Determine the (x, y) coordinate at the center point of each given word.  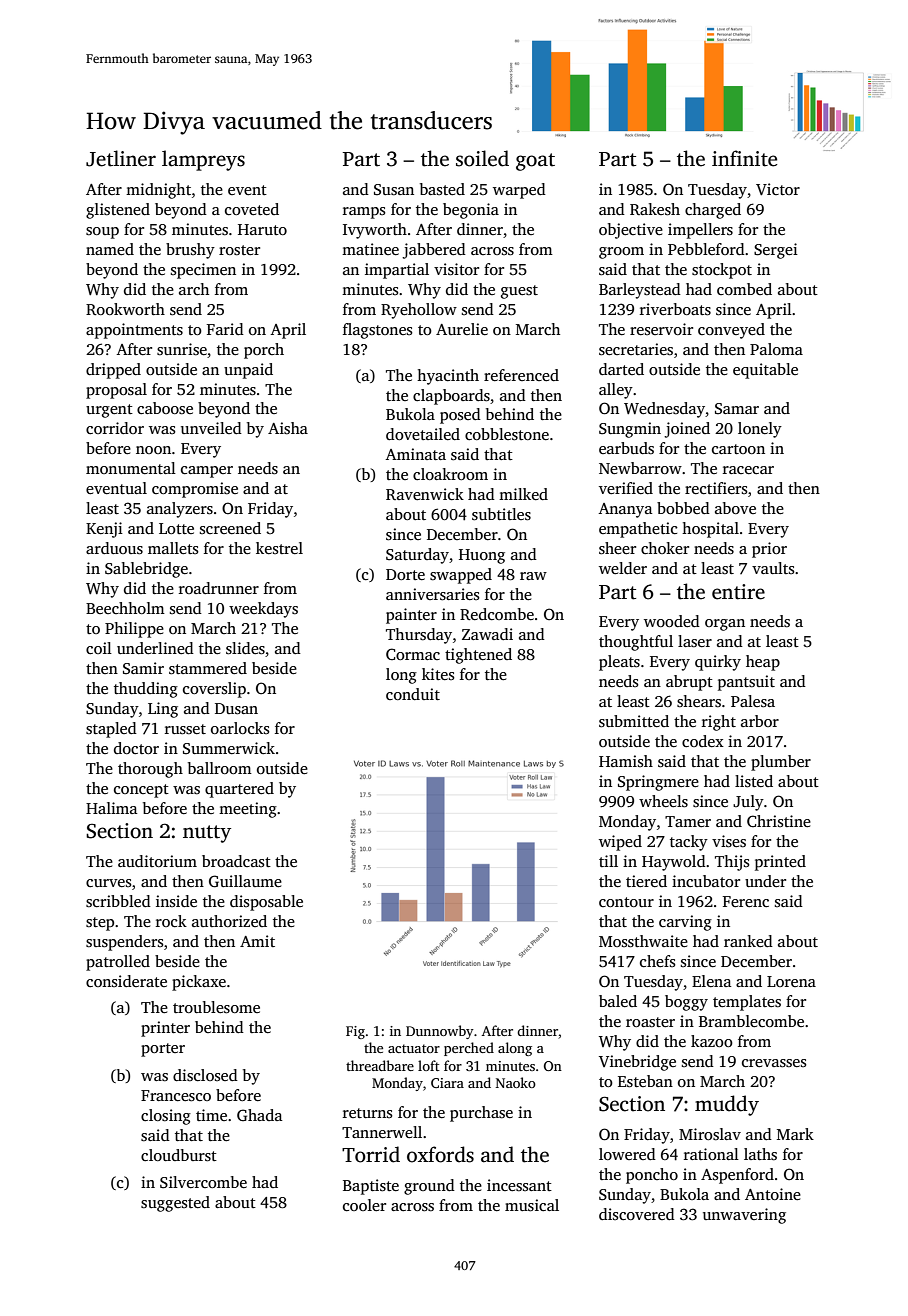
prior (769, 550)
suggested (175, 1204)
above (735, 508)
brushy (190, 251)
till (608, 861)
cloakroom (450, 474)
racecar (748, 470)
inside (176, 901)
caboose (165, 408)
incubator (706, 881)
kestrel (279, 548)
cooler (364, 1205)
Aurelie (462, 329)
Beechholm (125, 608)
